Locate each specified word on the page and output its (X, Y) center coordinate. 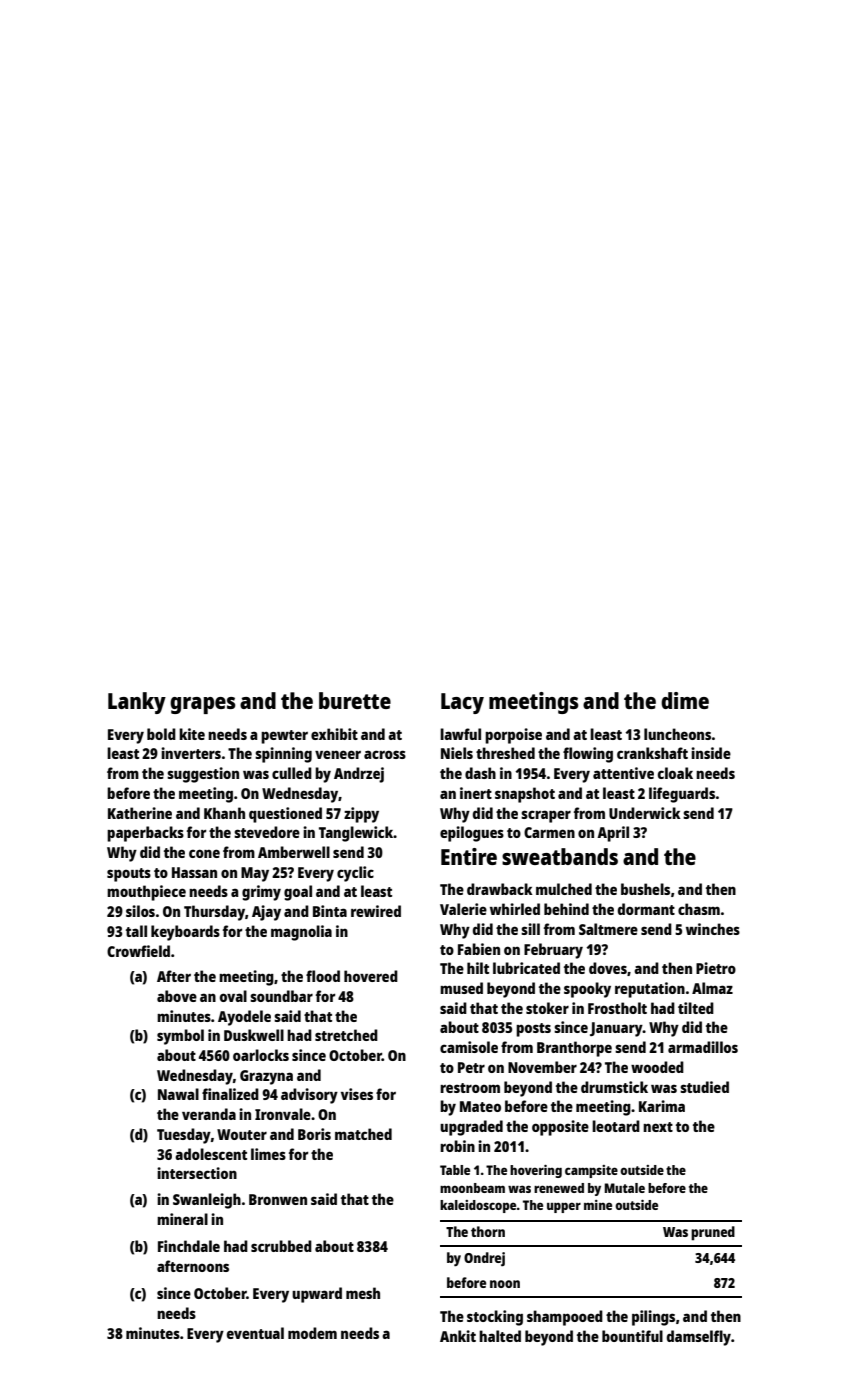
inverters (191, 753)
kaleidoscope (478, 1206)
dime (685, 700)
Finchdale (189, 1246)
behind (566, 909)
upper (564, 1207)
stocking (495, 1318)
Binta (330, 911)
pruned (713, 1233)
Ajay (266, 913)
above (177, 996)
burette (355, 700)
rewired (376, 911)
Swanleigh (207, 1201)
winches (713, 929)
